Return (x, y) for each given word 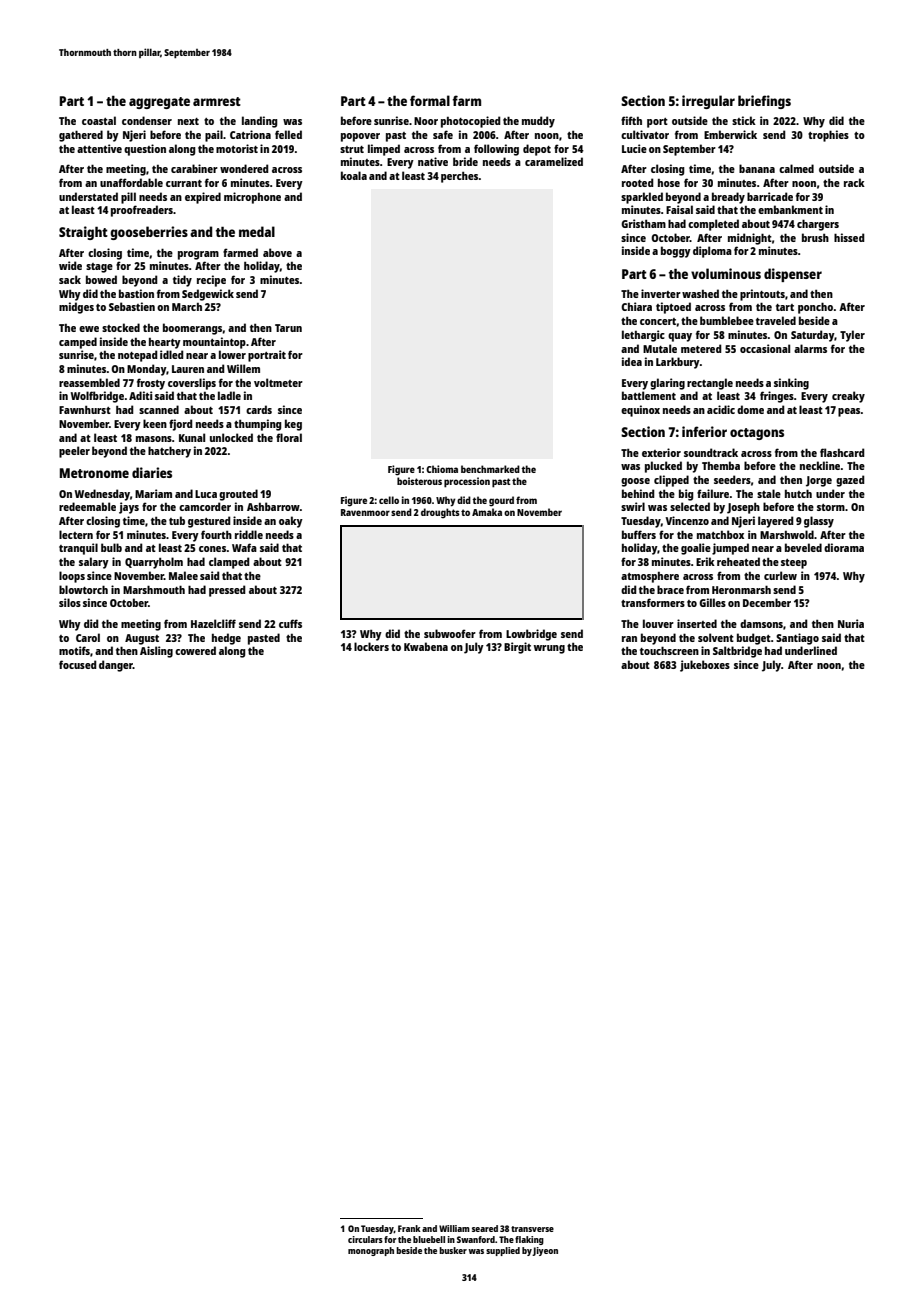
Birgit (517, 648)
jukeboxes (705, 666)
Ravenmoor (365, 512)
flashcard (842, 452)
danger (116, 666)
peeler (74, 452)
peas (849, 412)
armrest (217, 101)
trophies (828, 136)
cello (389, 500)
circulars (365, 1239)
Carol (88, 637)
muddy (538, 122)
